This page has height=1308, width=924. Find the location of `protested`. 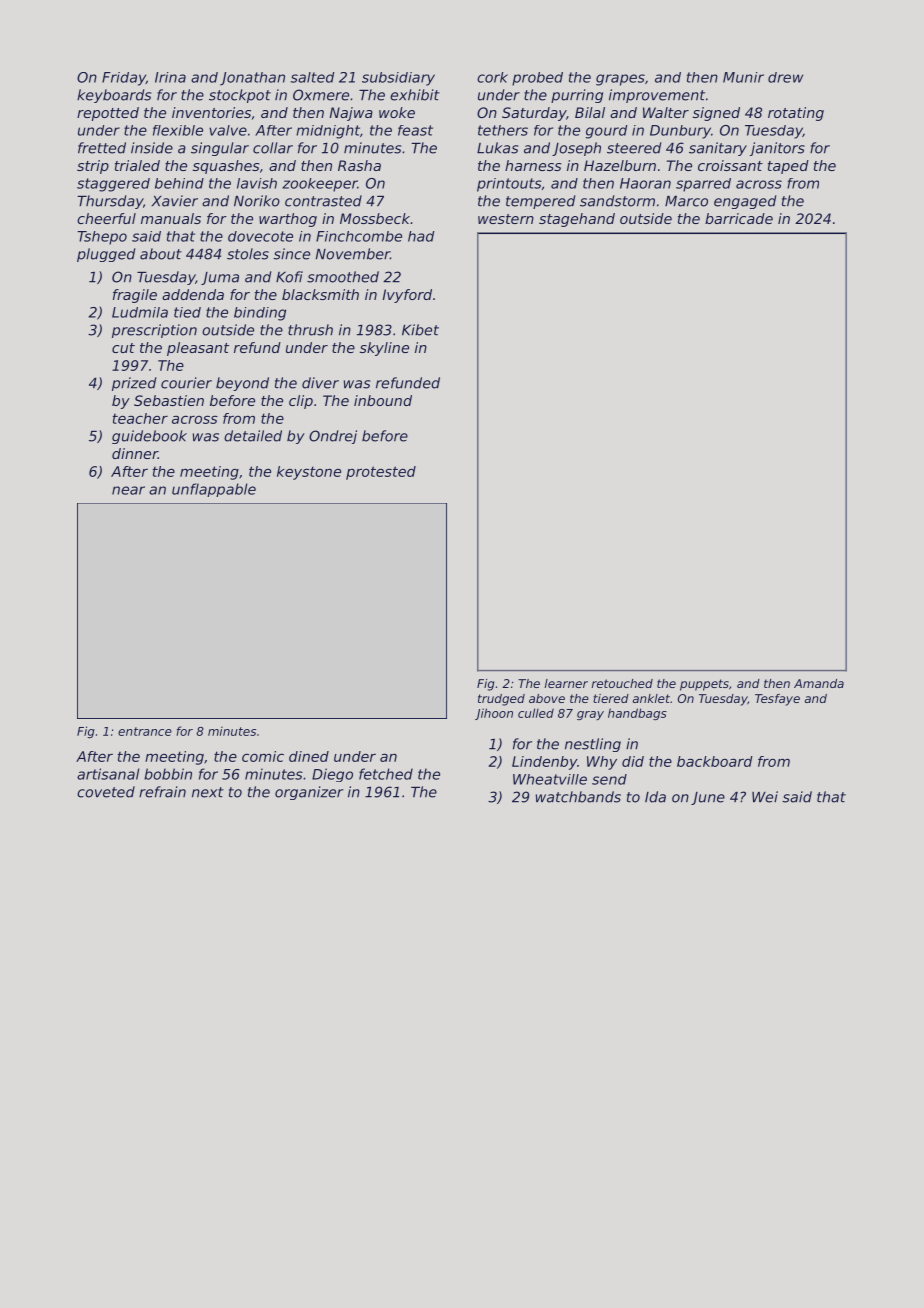

protested is located at coordinates (381, 473).
